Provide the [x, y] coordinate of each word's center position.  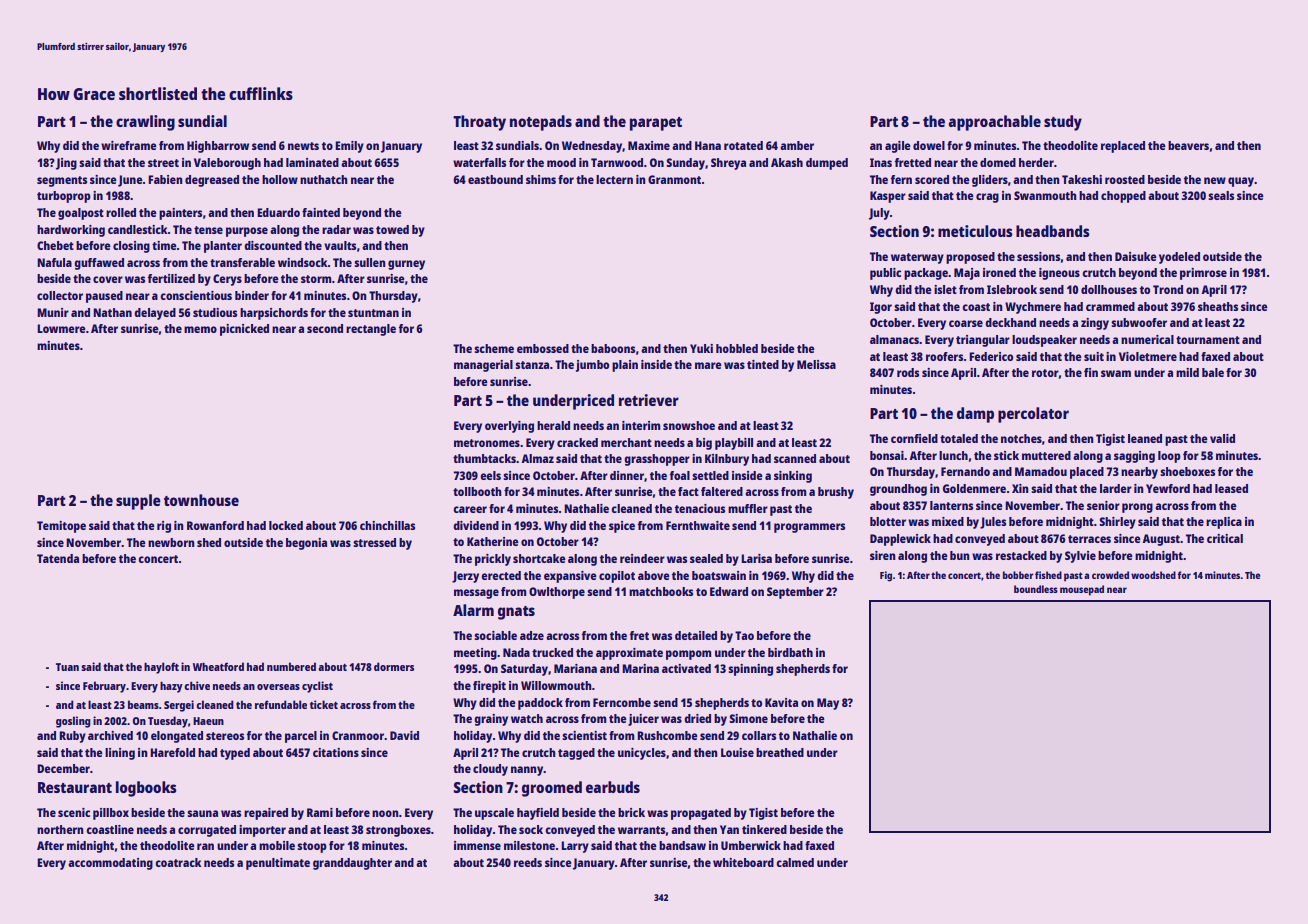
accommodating [110, 864]
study [1063, 123]
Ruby [73, 737]
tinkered [764, 829]
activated [686, 668]
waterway [917, 258]
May [828, 704]
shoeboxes [1187, 471]
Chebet [55, 245]
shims [541, 179]
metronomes [487, 443]
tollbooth [477, 491]
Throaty [479, 123]
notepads [541, 123]
